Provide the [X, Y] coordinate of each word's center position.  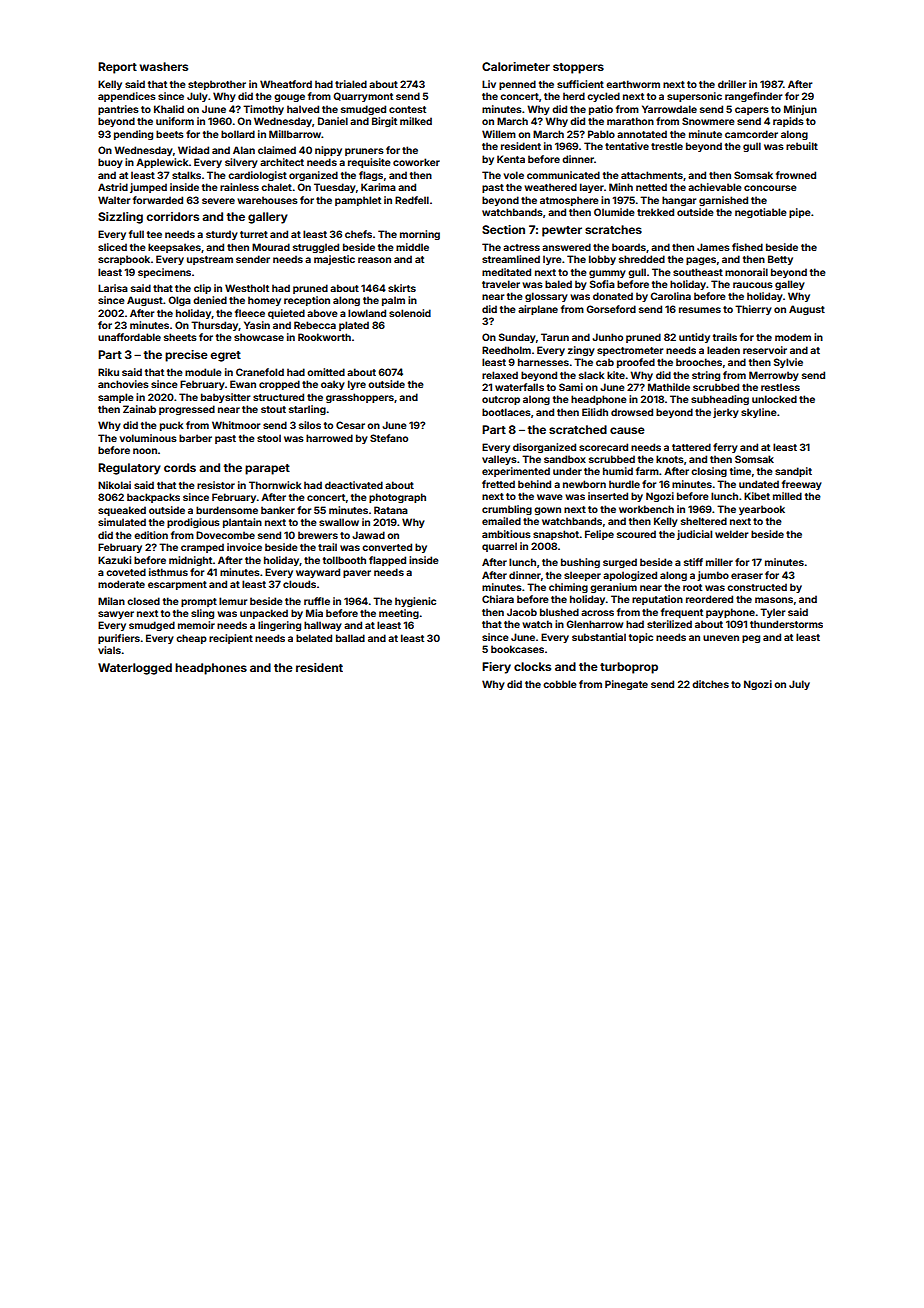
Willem [499, 134]
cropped [279, 385]
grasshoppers [360, 398]
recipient [231, 639]
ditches [710, 684]
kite [616, 375]
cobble [560, 684]
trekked [655, 212]
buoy [110, 163]
